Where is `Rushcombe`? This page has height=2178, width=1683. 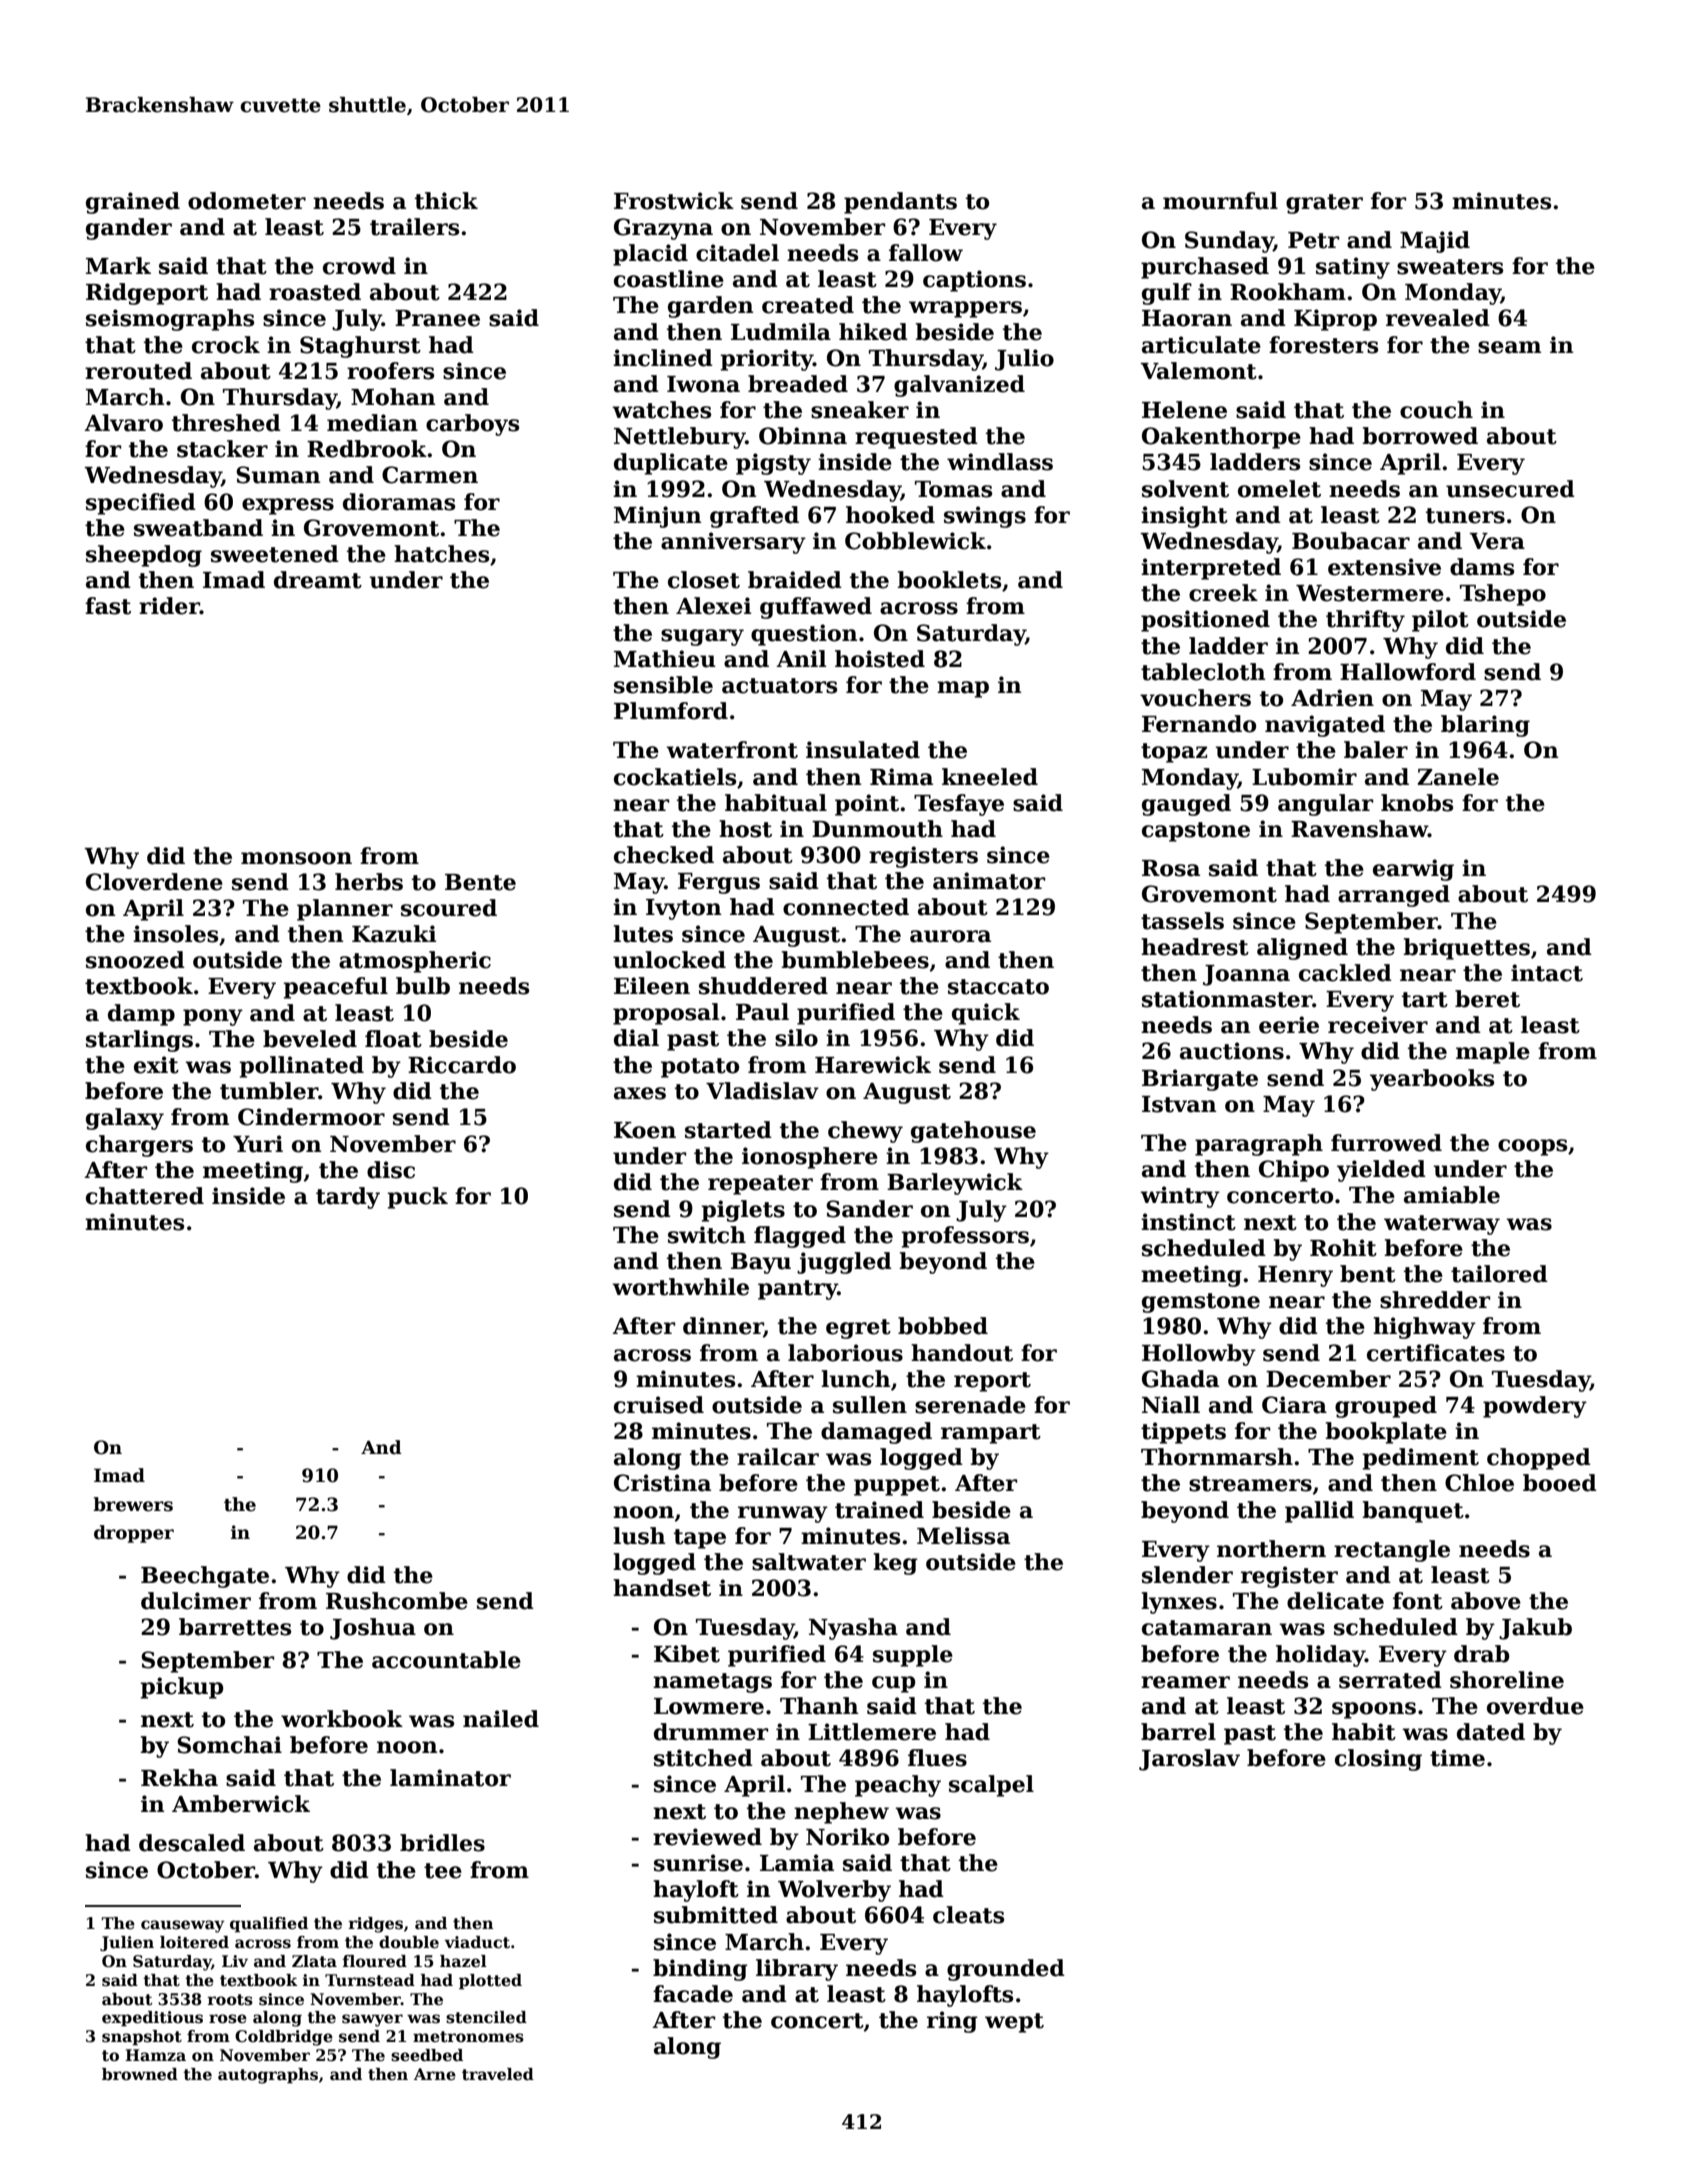 Rushcombe is located at coordinates (397, 1601).
